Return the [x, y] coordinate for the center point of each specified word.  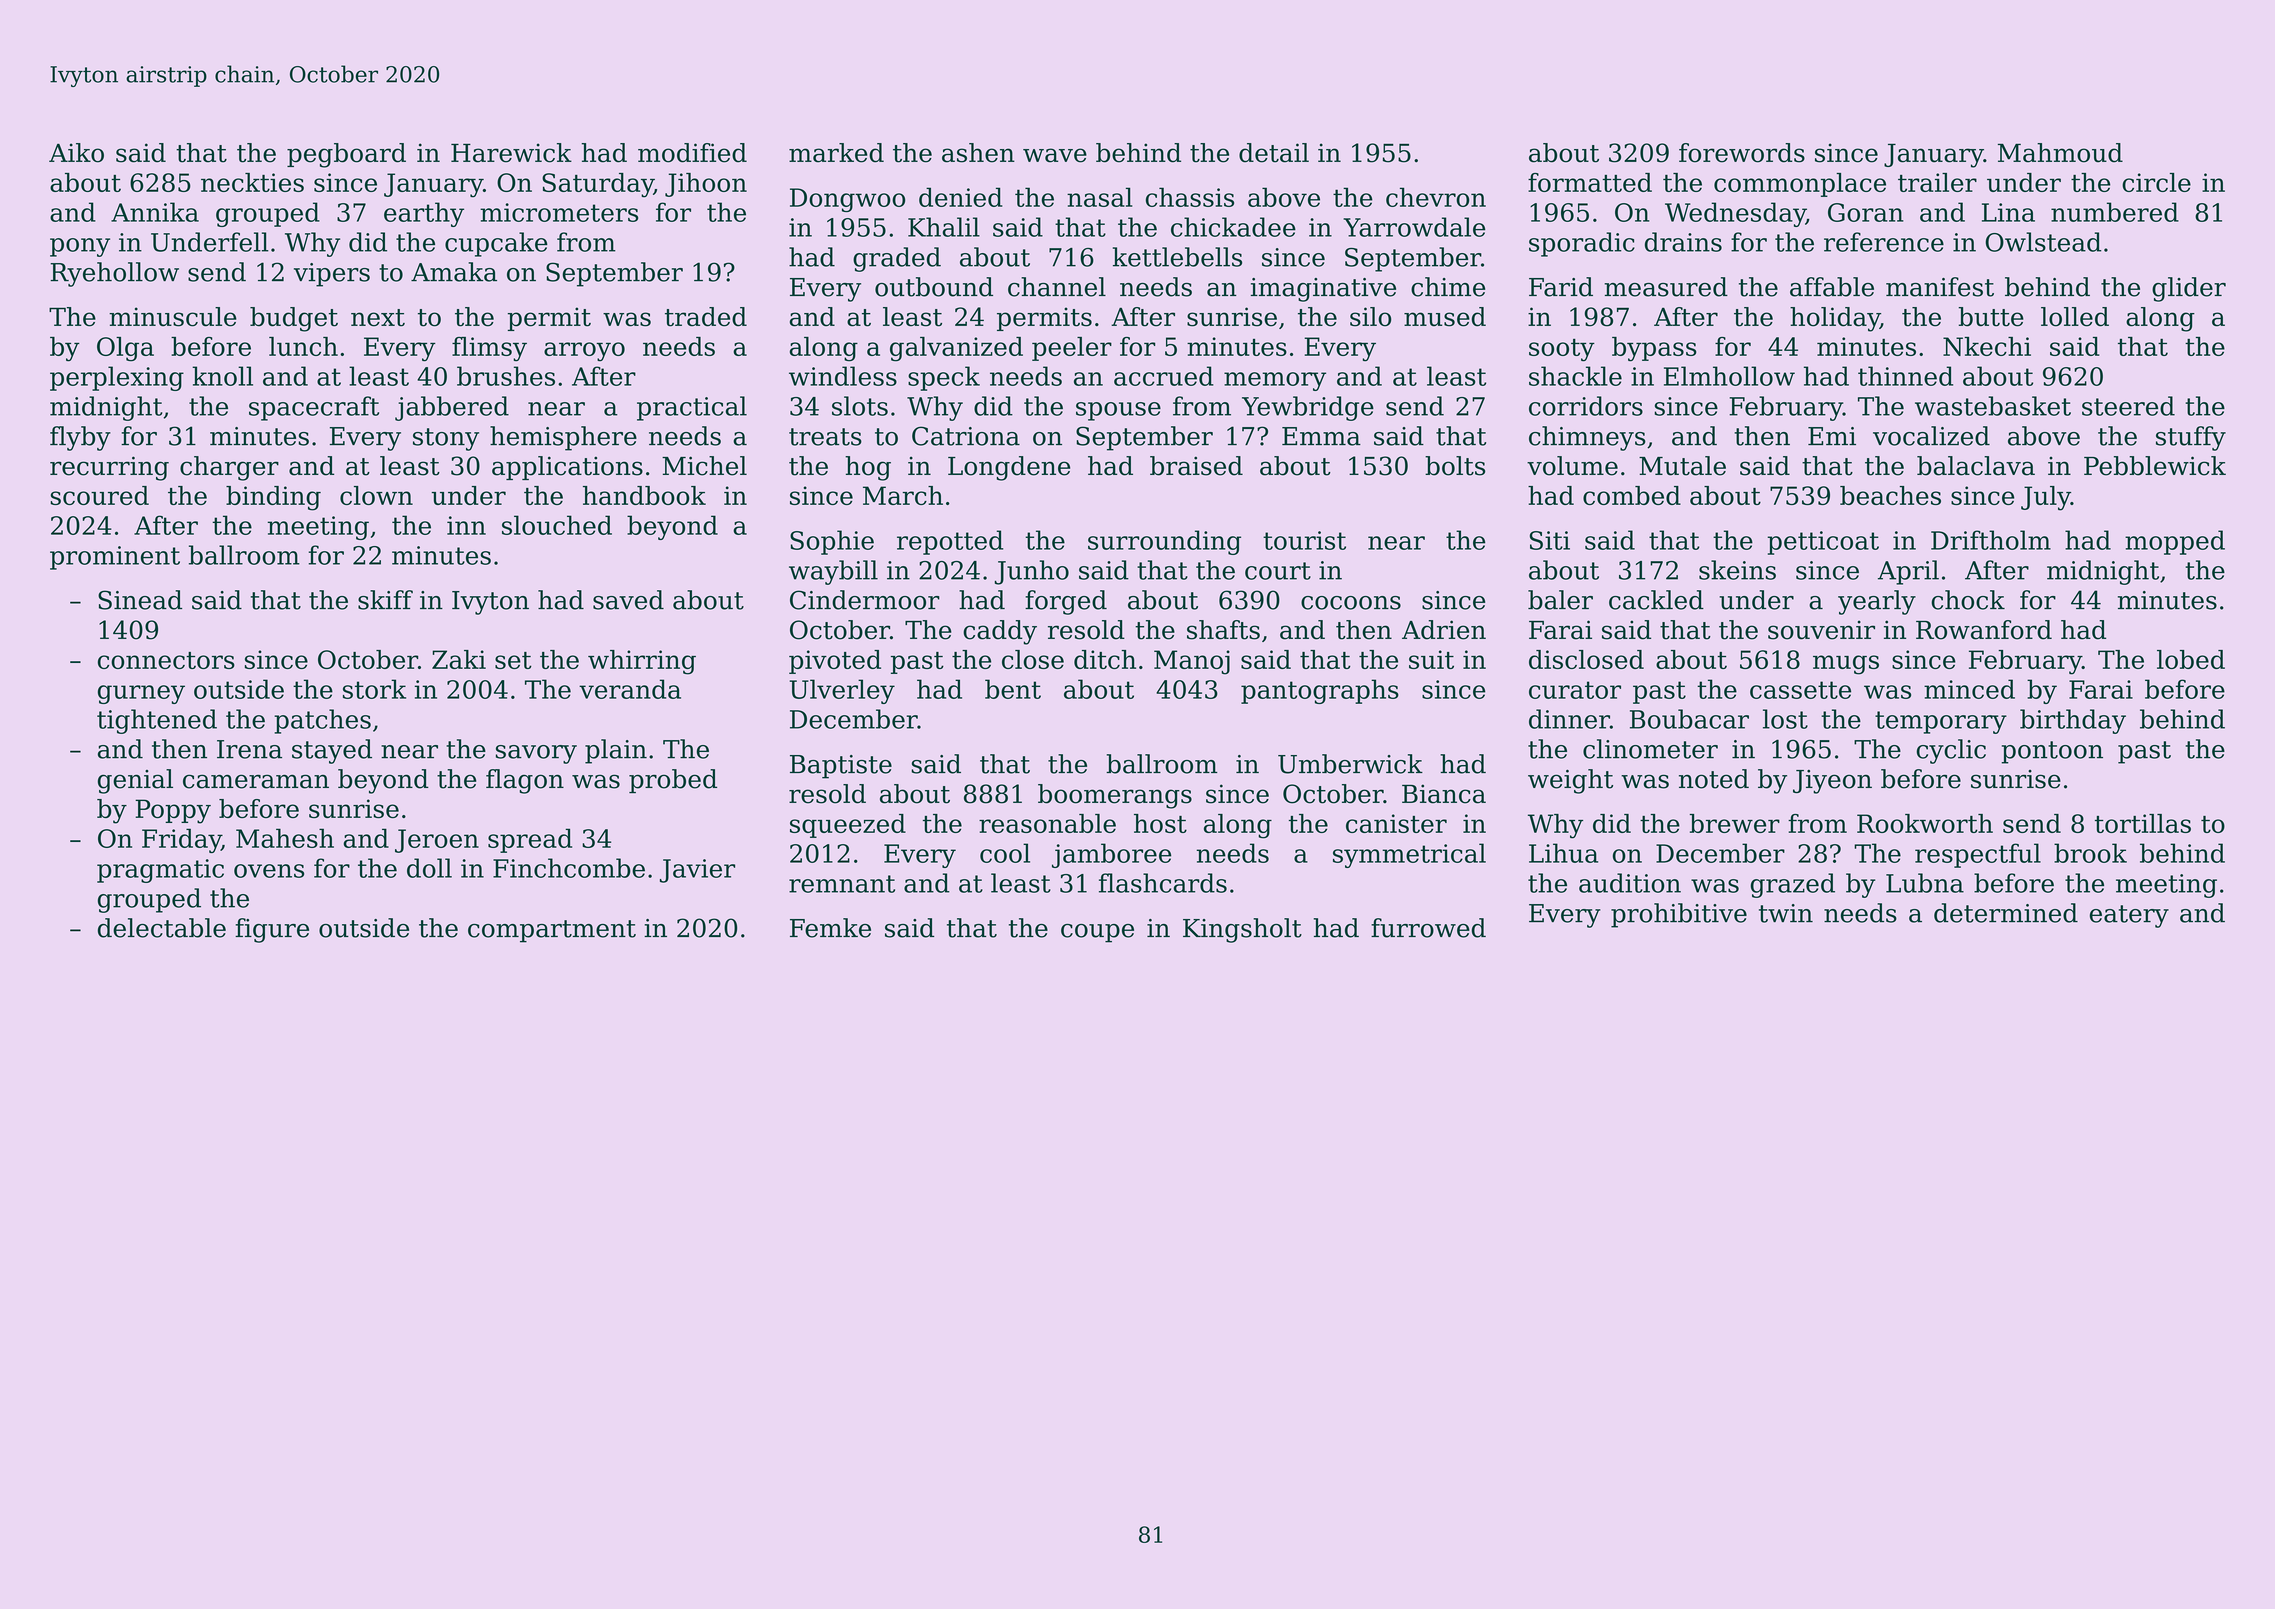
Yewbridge [1308, 408]
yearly [1877, 602]
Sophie [832, 542]
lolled [2075, 317]
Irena [249, 749]
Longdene [1009, 468]
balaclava [1976, 466]
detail [1274, 153]
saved [628, 600]
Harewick [511, 153]
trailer [1937, 182]
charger [229, 468]
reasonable [1047, 823]
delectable [162, 928]
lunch [303, 346]
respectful [1978, 855]
